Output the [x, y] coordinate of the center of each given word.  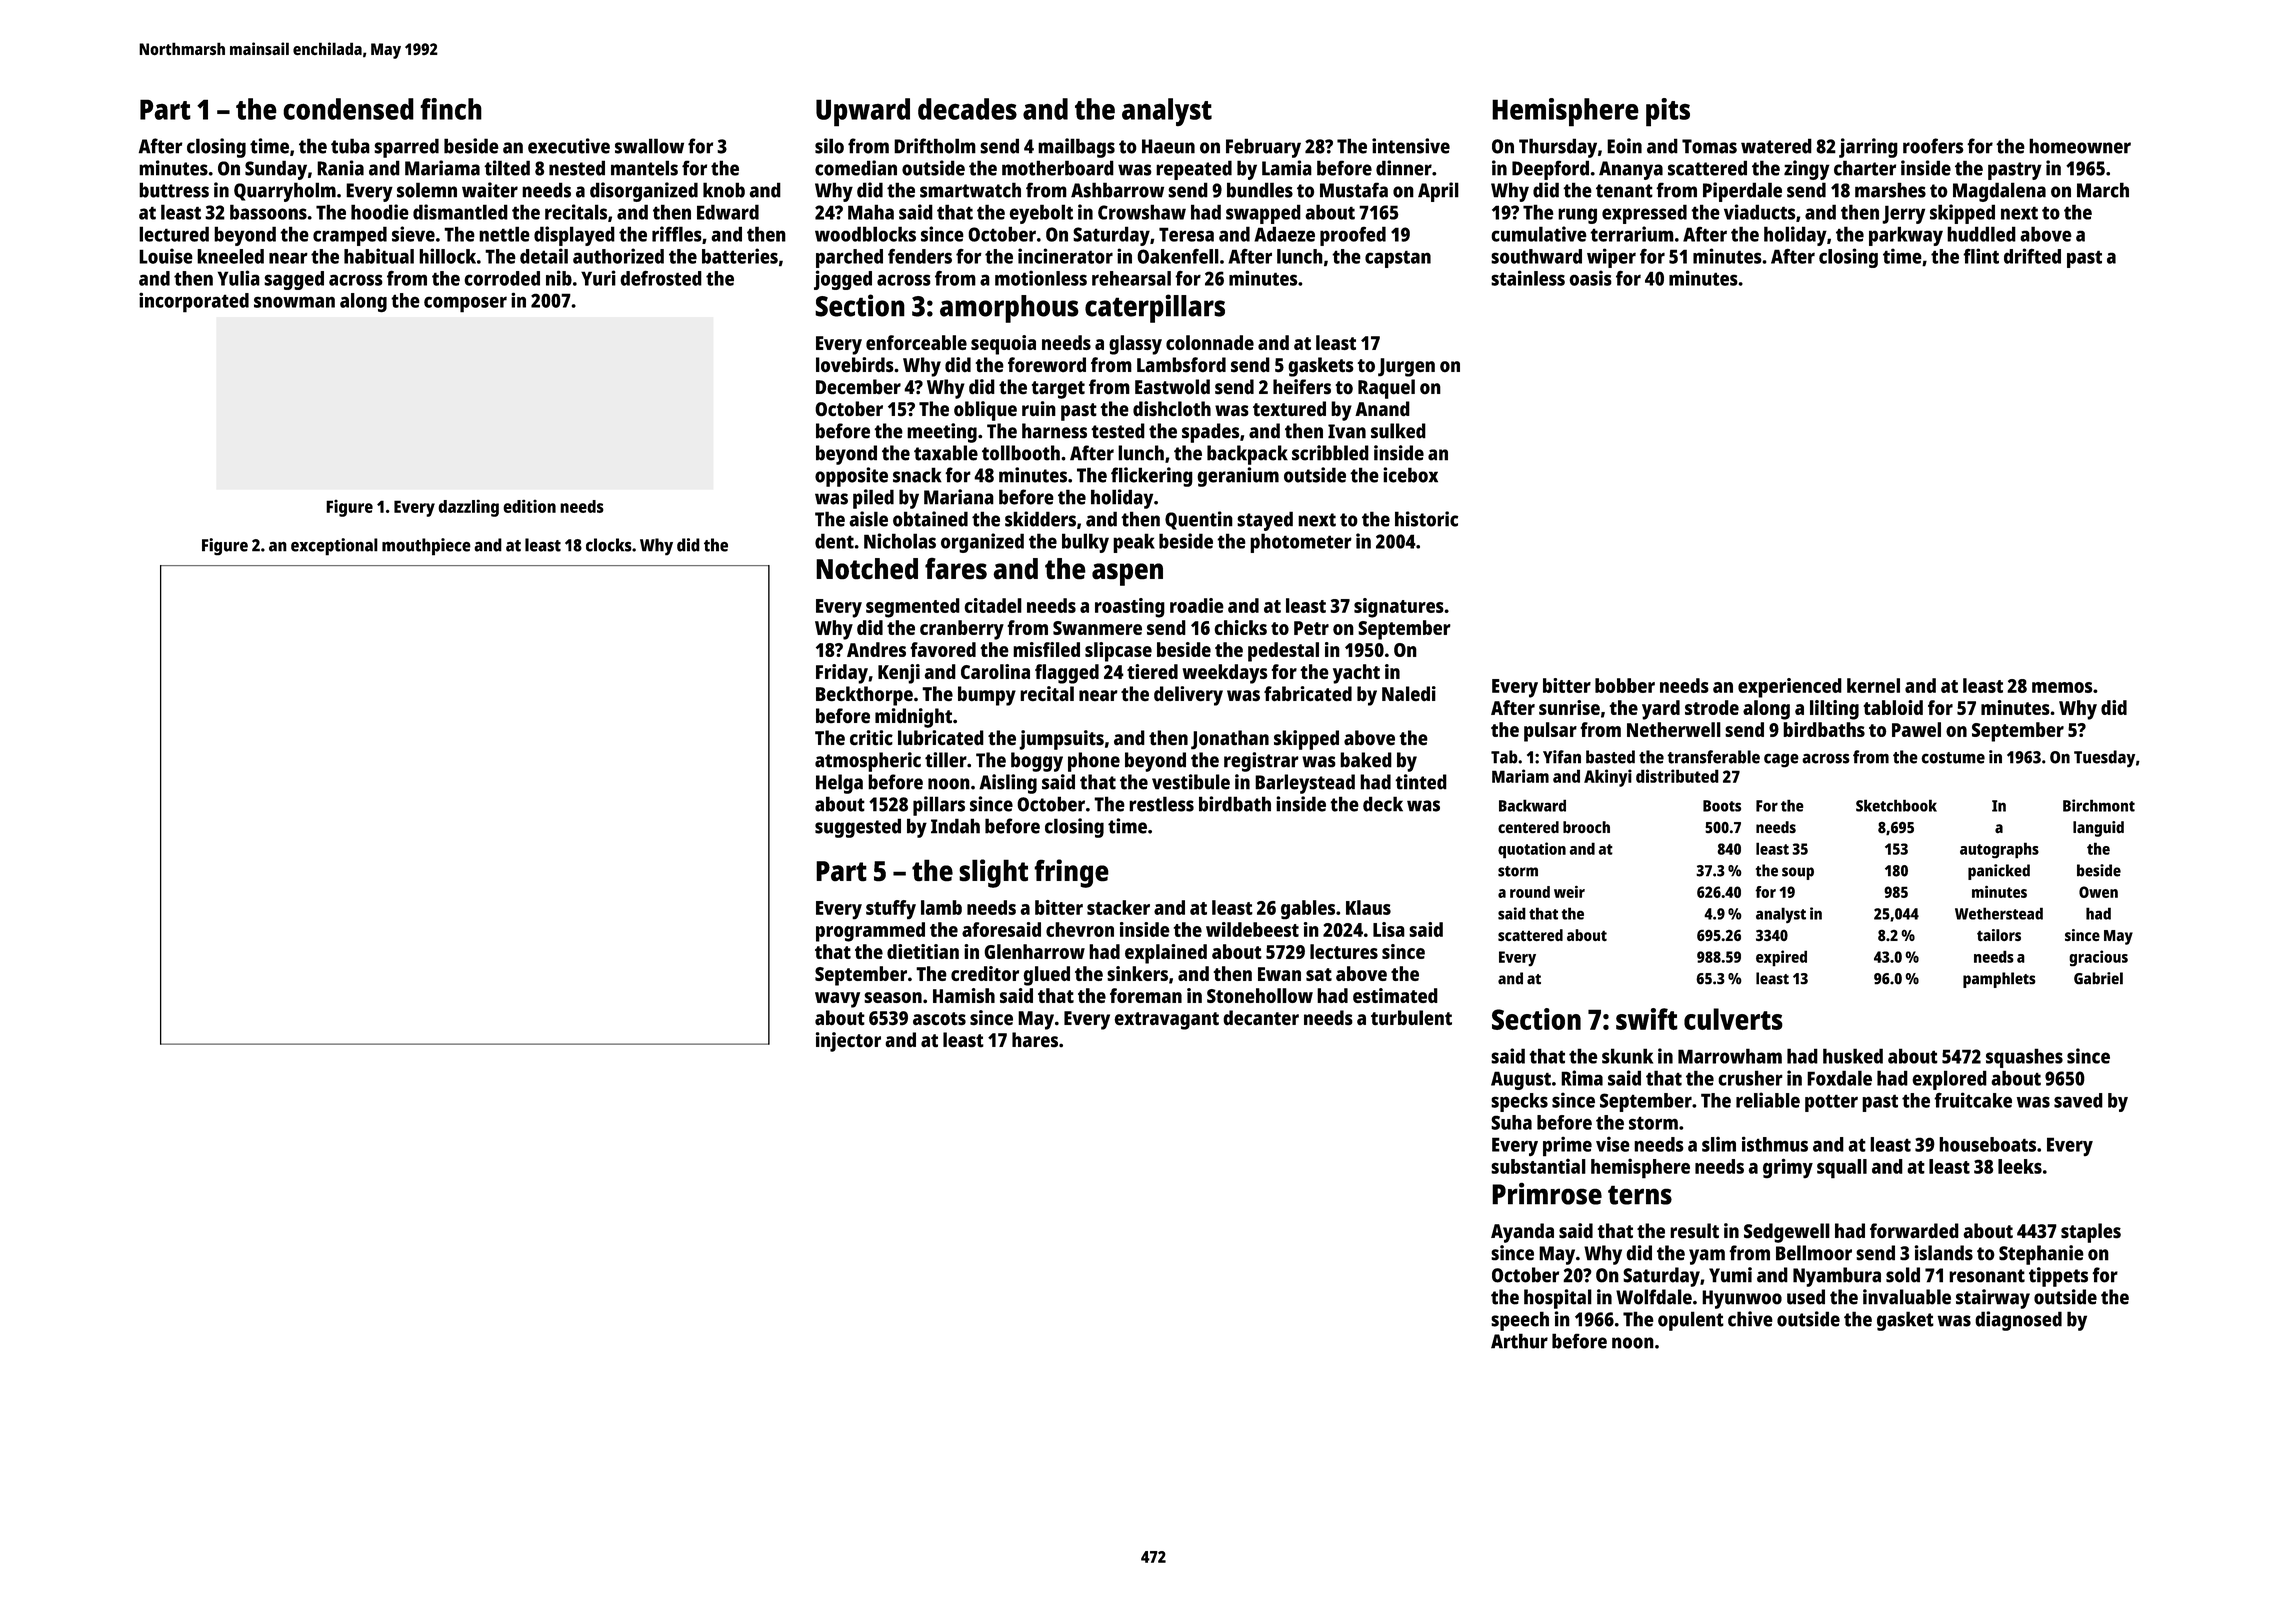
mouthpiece [426, 547]
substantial [1538, 1166]
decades [967, 109]
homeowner [2080, 146]
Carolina [995, 671]
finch [451, 109]
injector [848, 1042]
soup [1798, 873]
